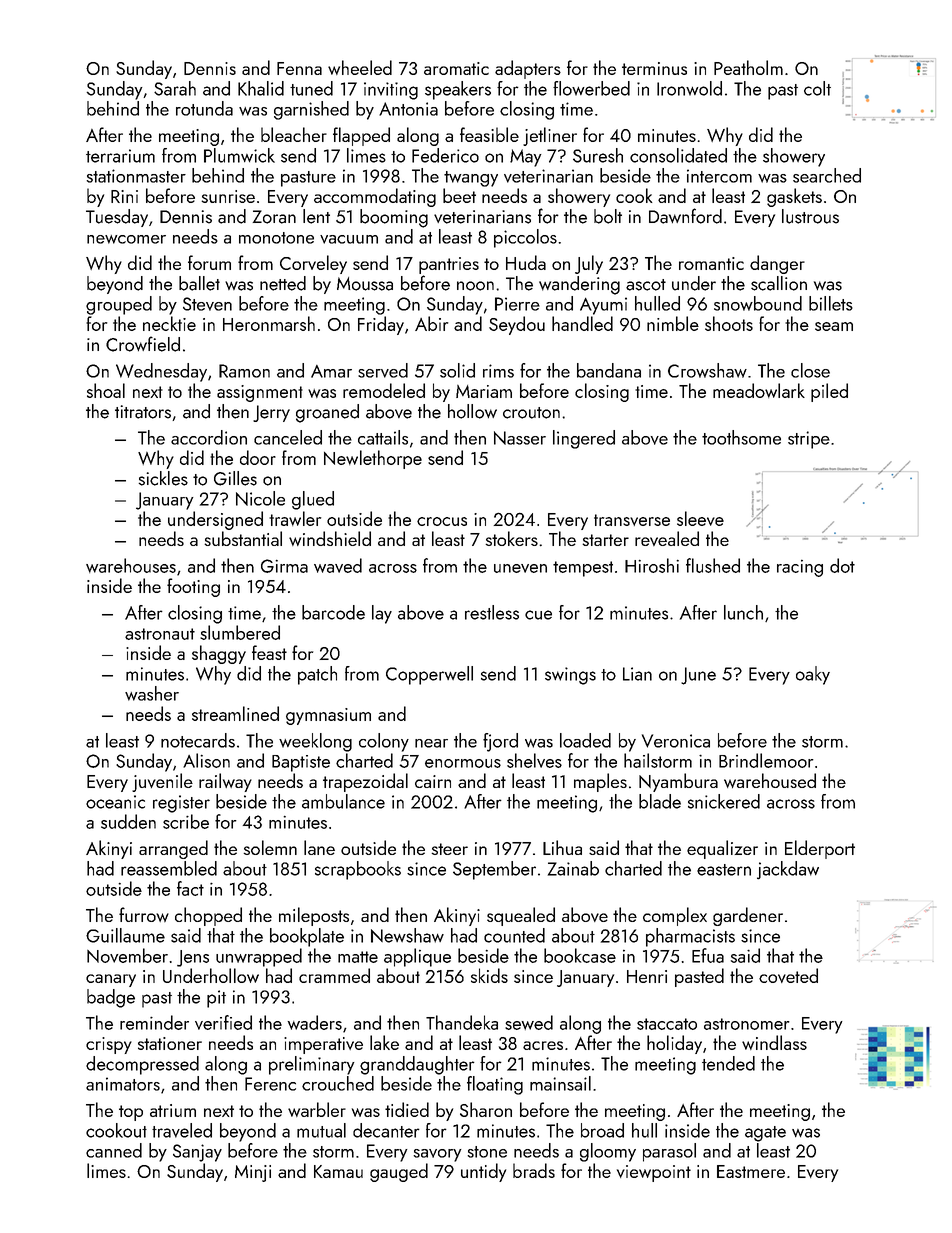 Image resolution: width=952 pixels, height=1233 pixels. I want to click on notecards, so click(198, 740).
